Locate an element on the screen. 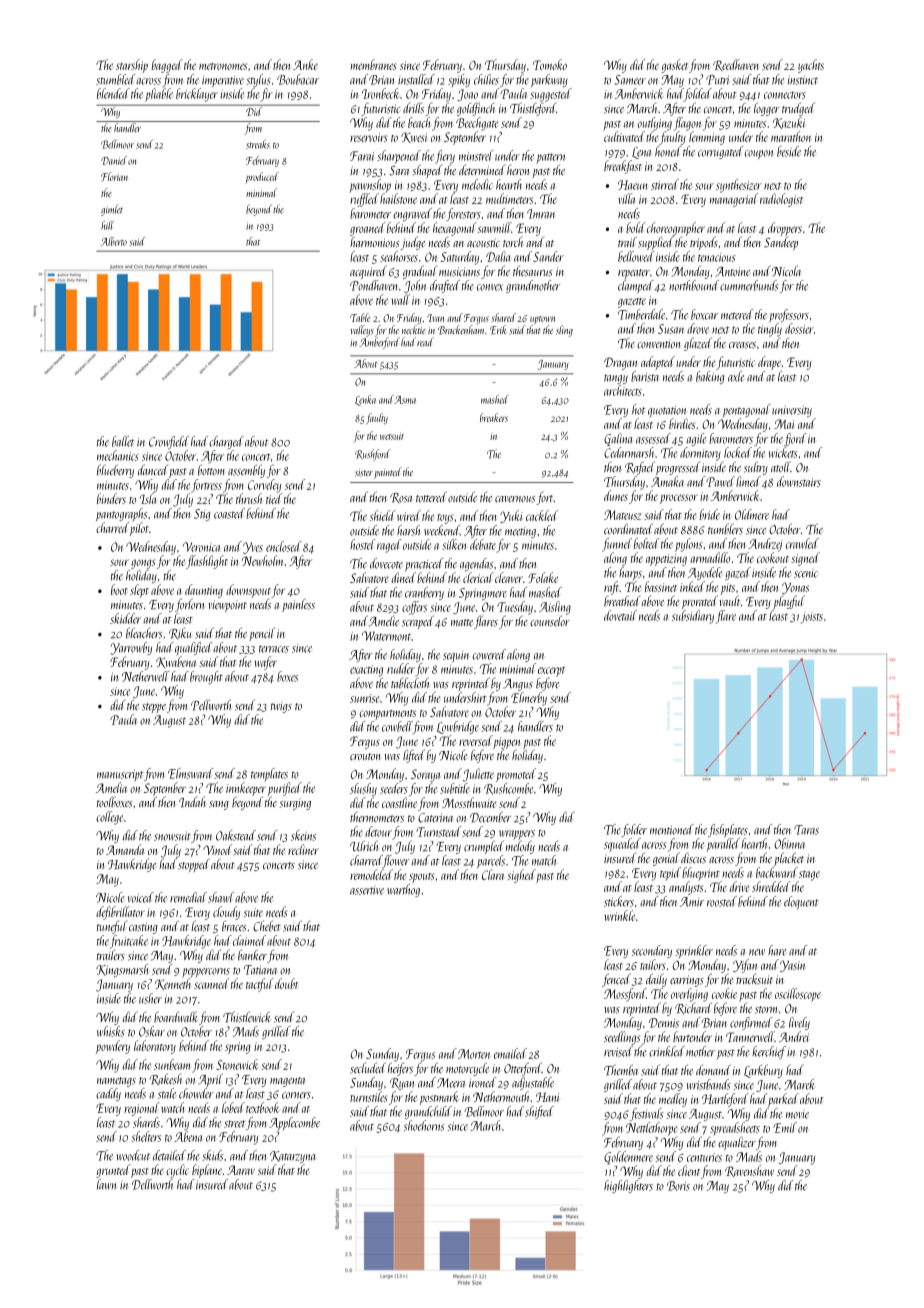 This screenshot has width=924, height=1308. Netherwell is located at coordinates (146, 676).
